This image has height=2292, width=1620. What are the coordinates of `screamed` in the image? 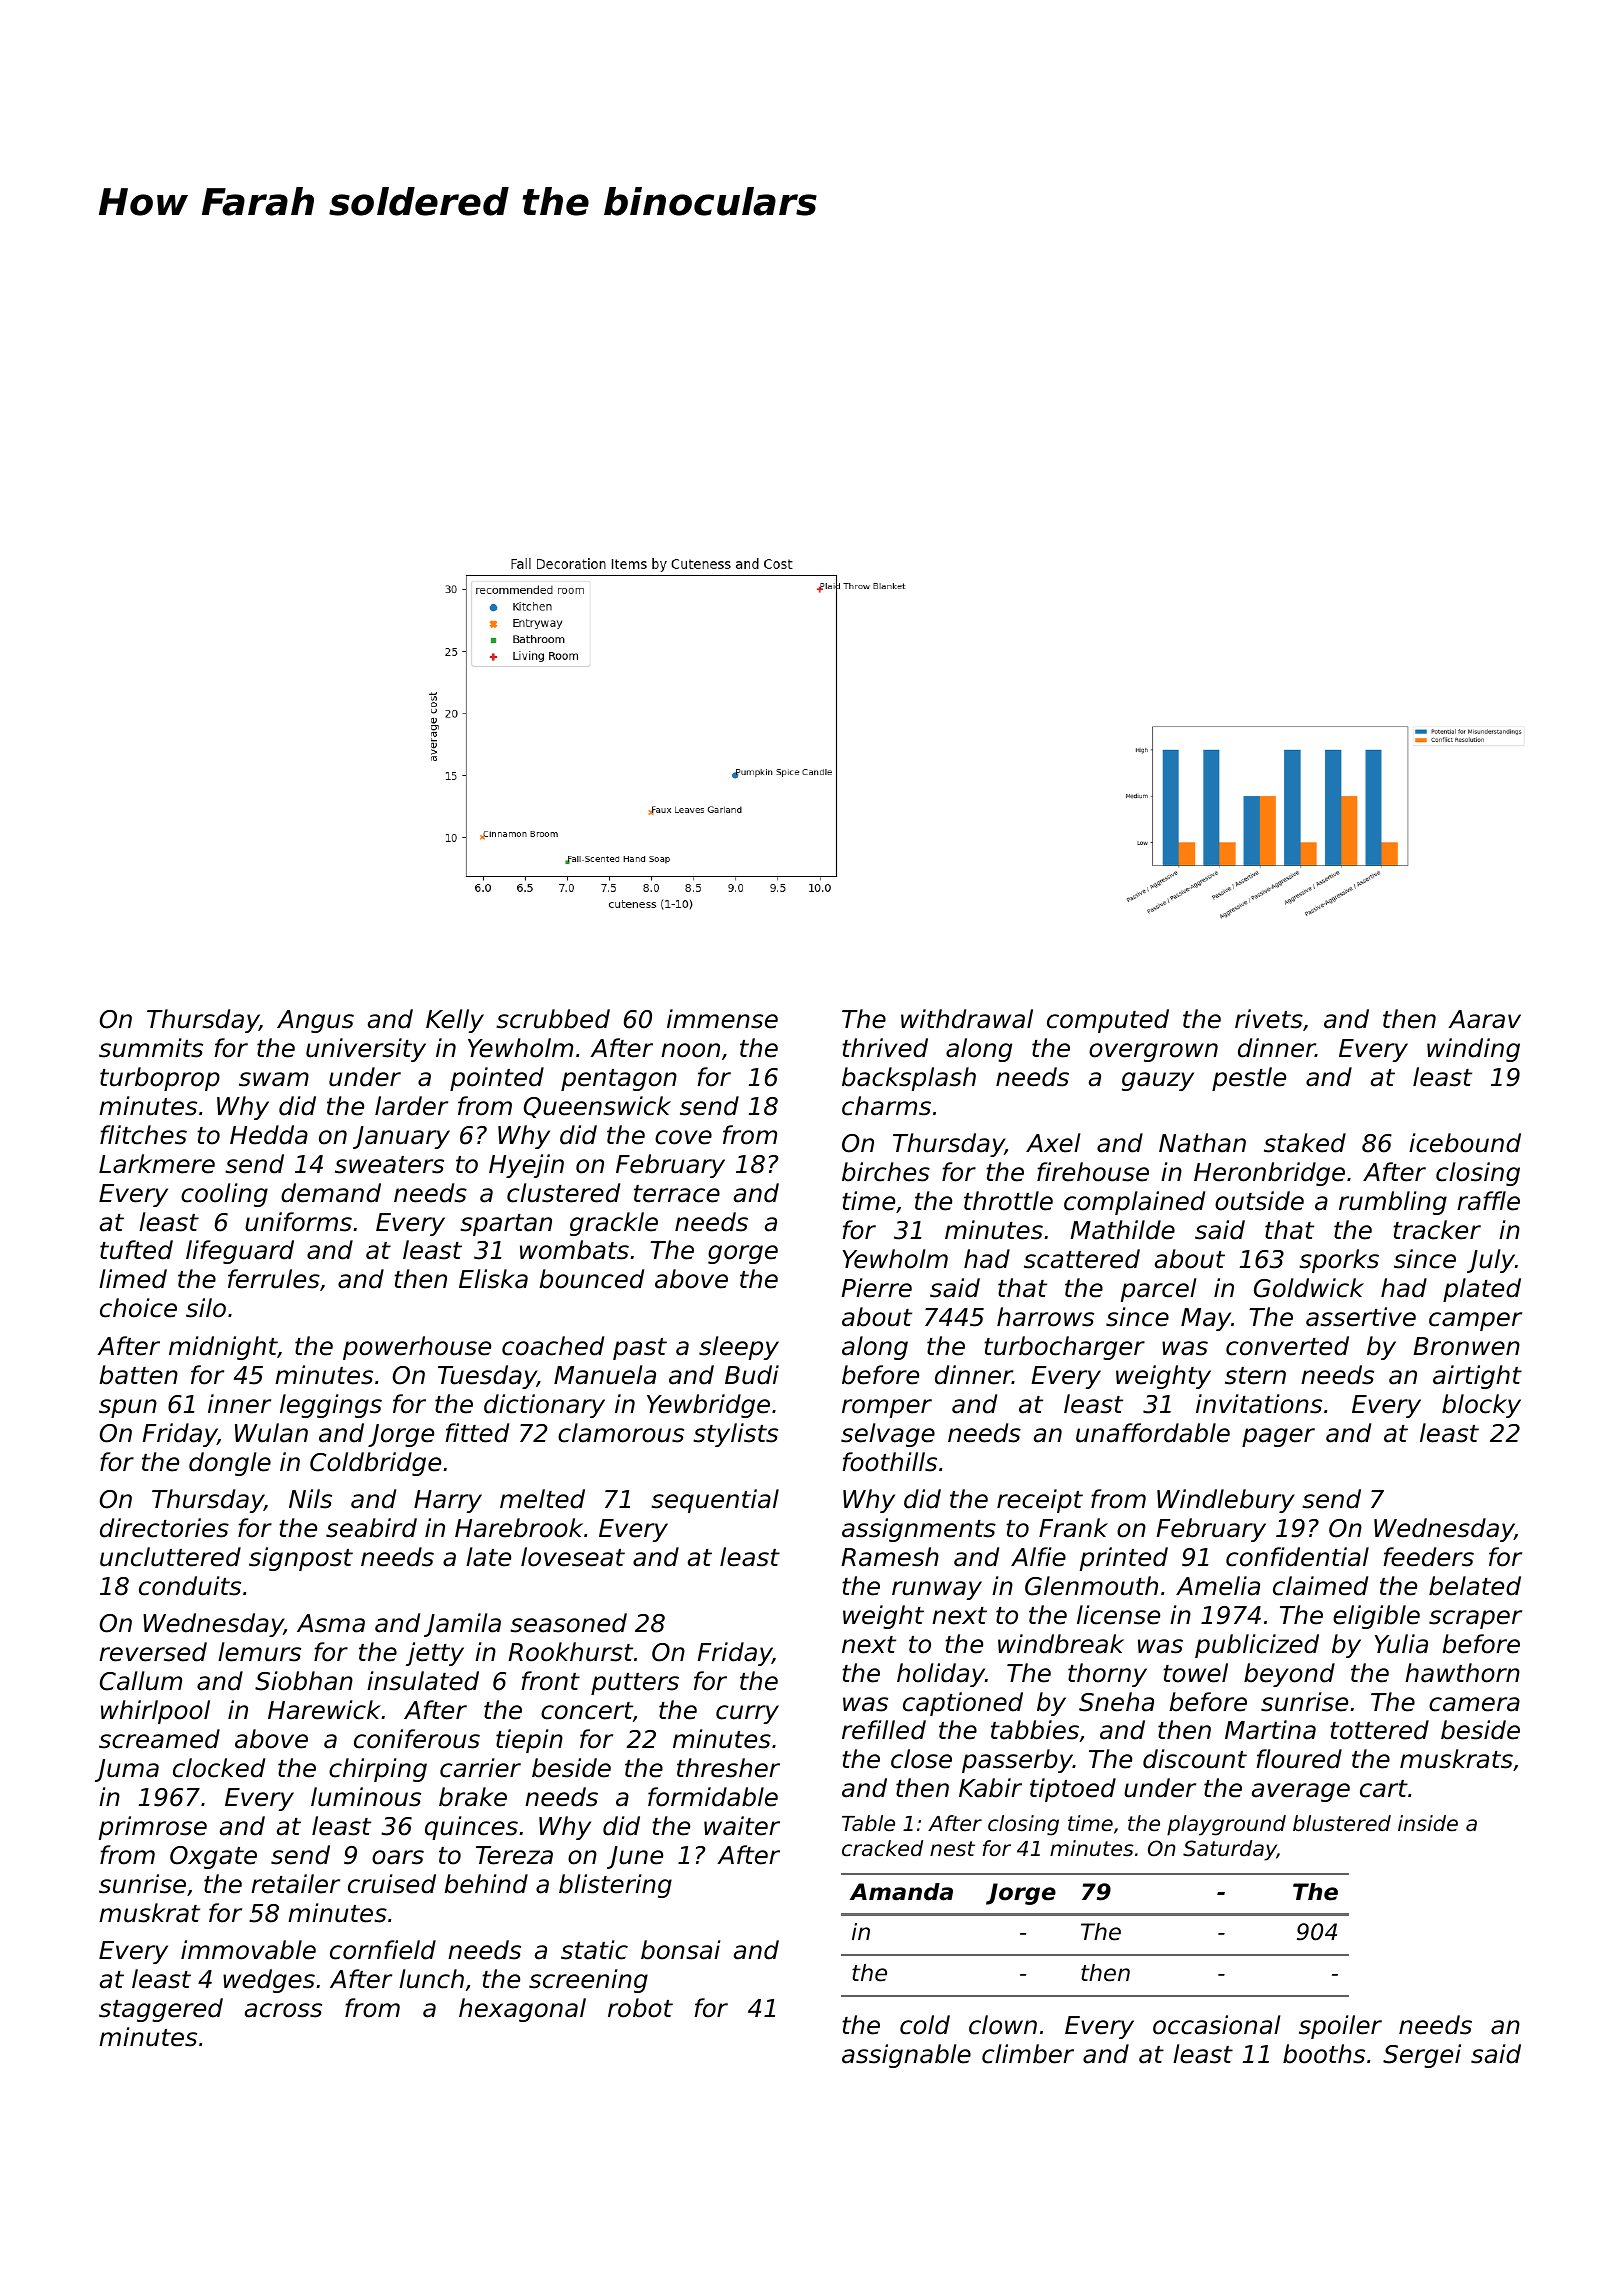 It's located at (159, 1739).
